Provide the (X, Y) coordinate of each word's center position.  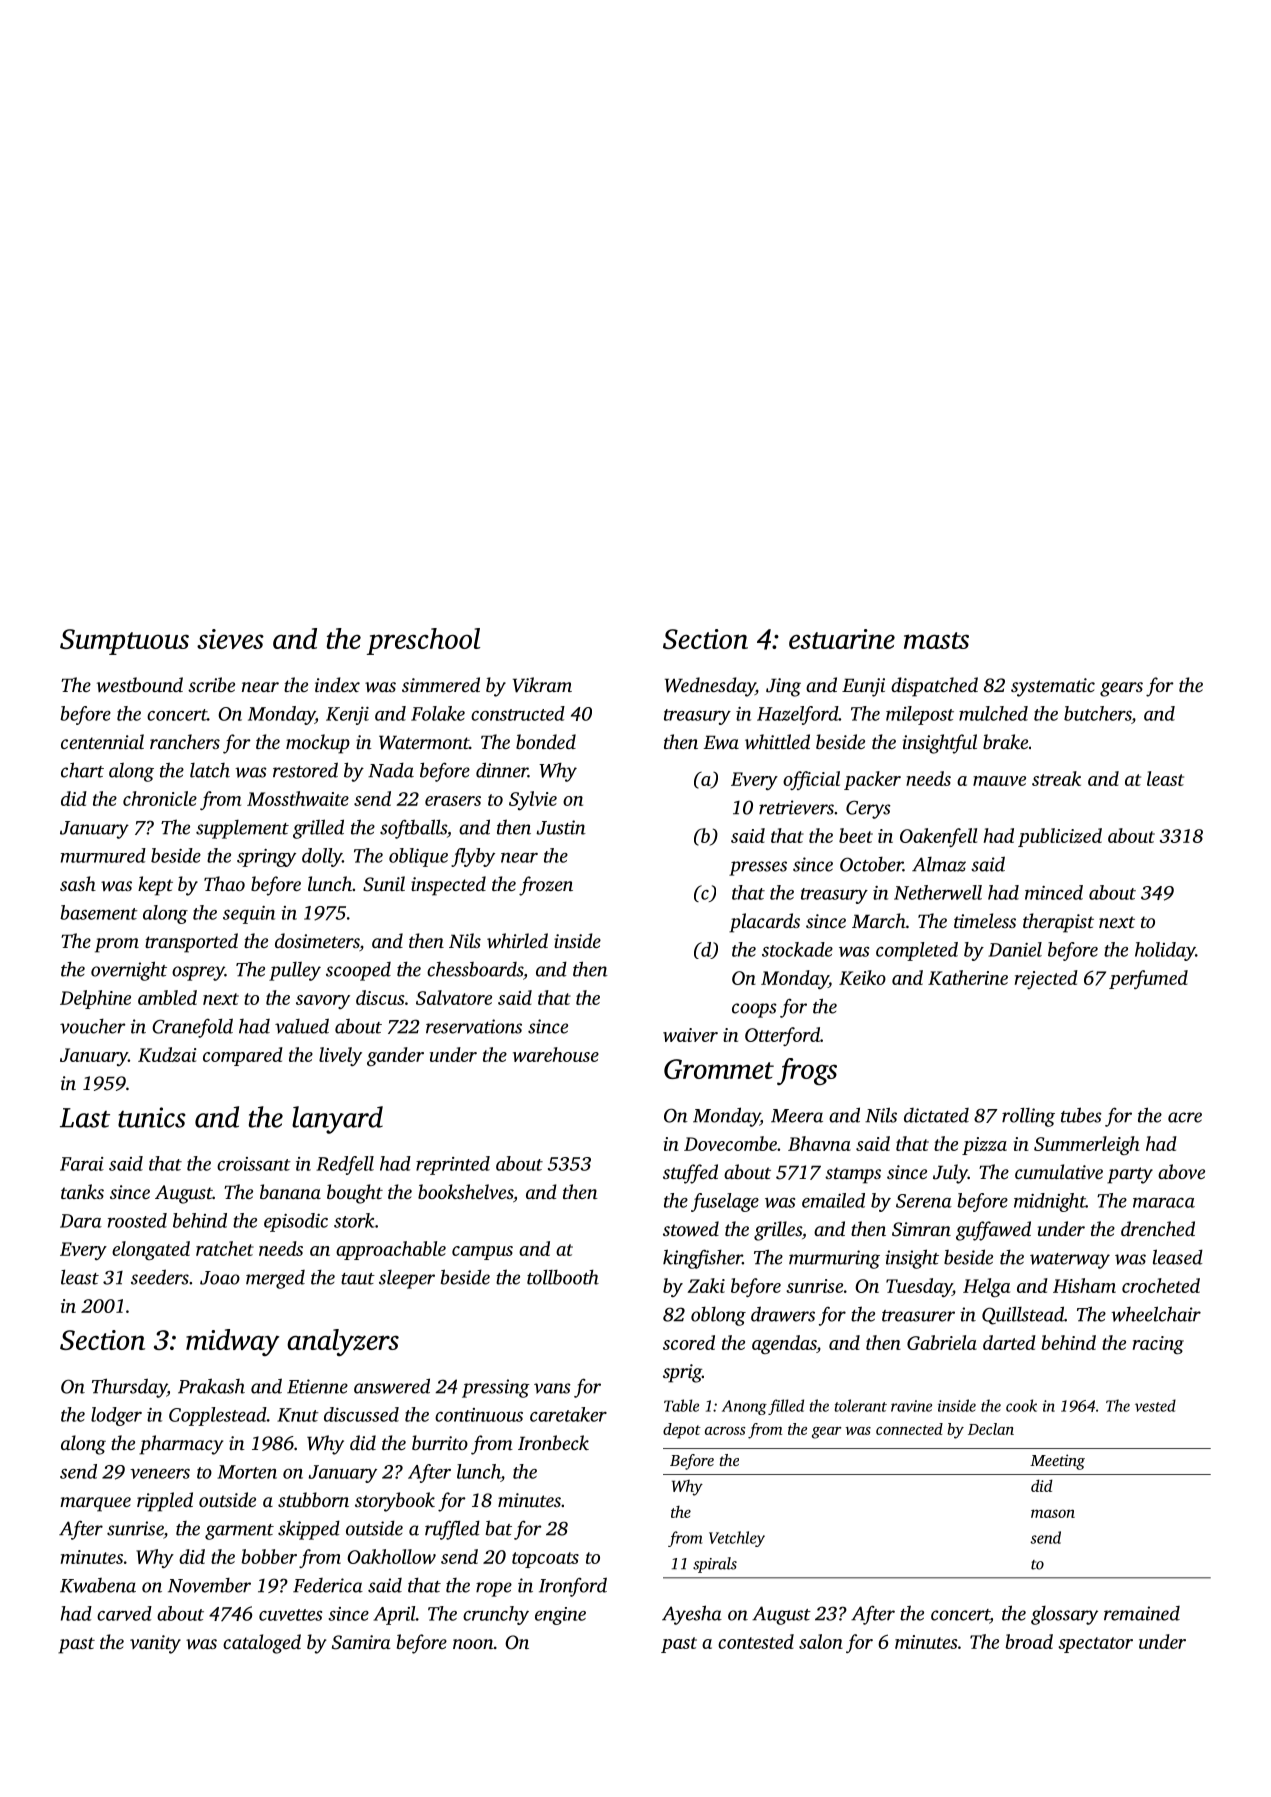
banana (290, 1191)
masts (936, 640)
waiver (690, 1035)
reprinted (453, 1165)
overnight (129, 971)
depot (682, 1431)
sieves (230, 639)
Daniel (1015, 949)
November (209, 1585)
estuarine (842, 639)
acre (1185, 1117)
